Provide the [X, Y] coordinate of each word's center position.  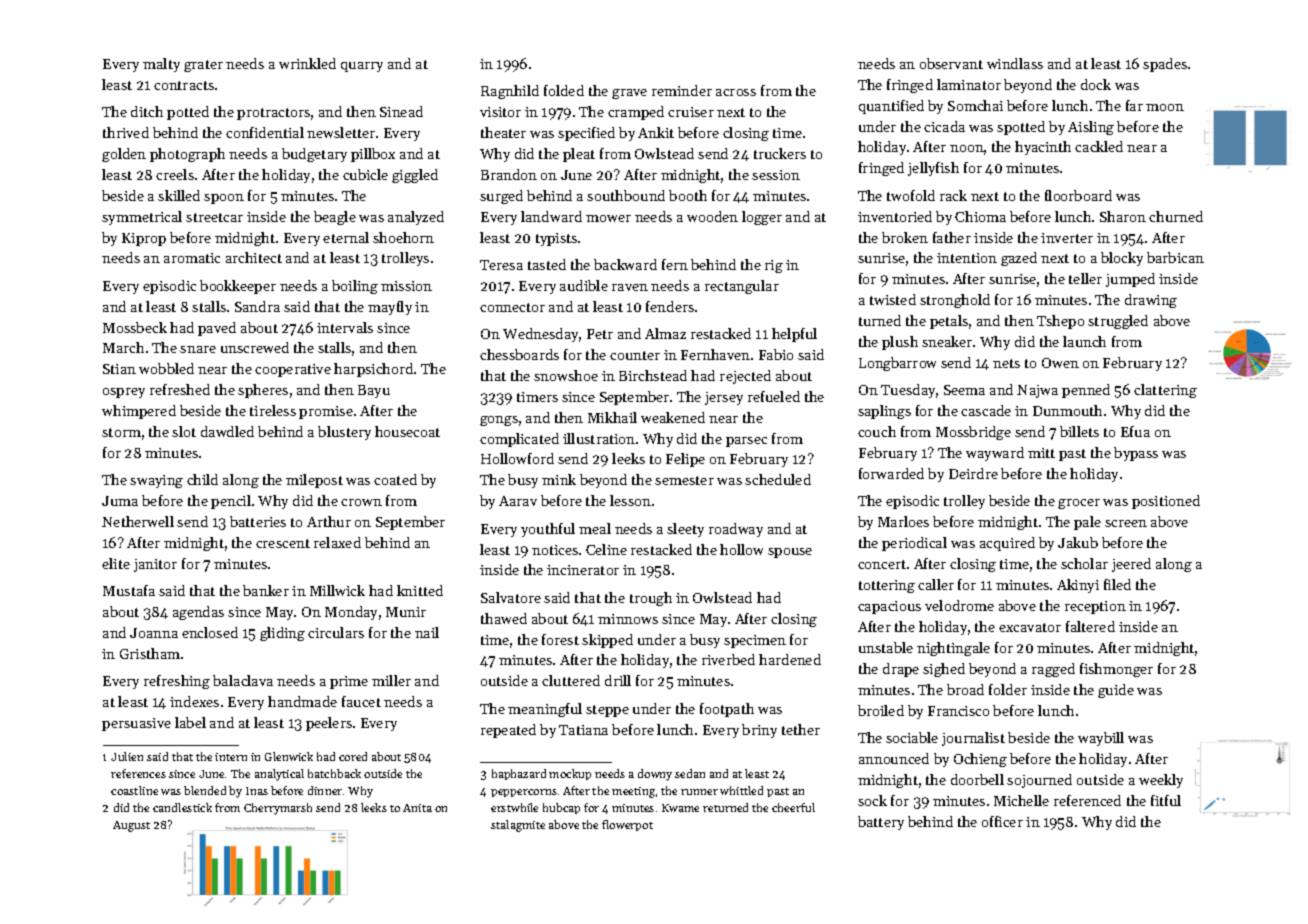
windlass [1015, 63]
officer [1002, 821]
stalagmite [518, 826]
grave [629, 94]
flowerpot [627, 825]
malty [161, 65]
